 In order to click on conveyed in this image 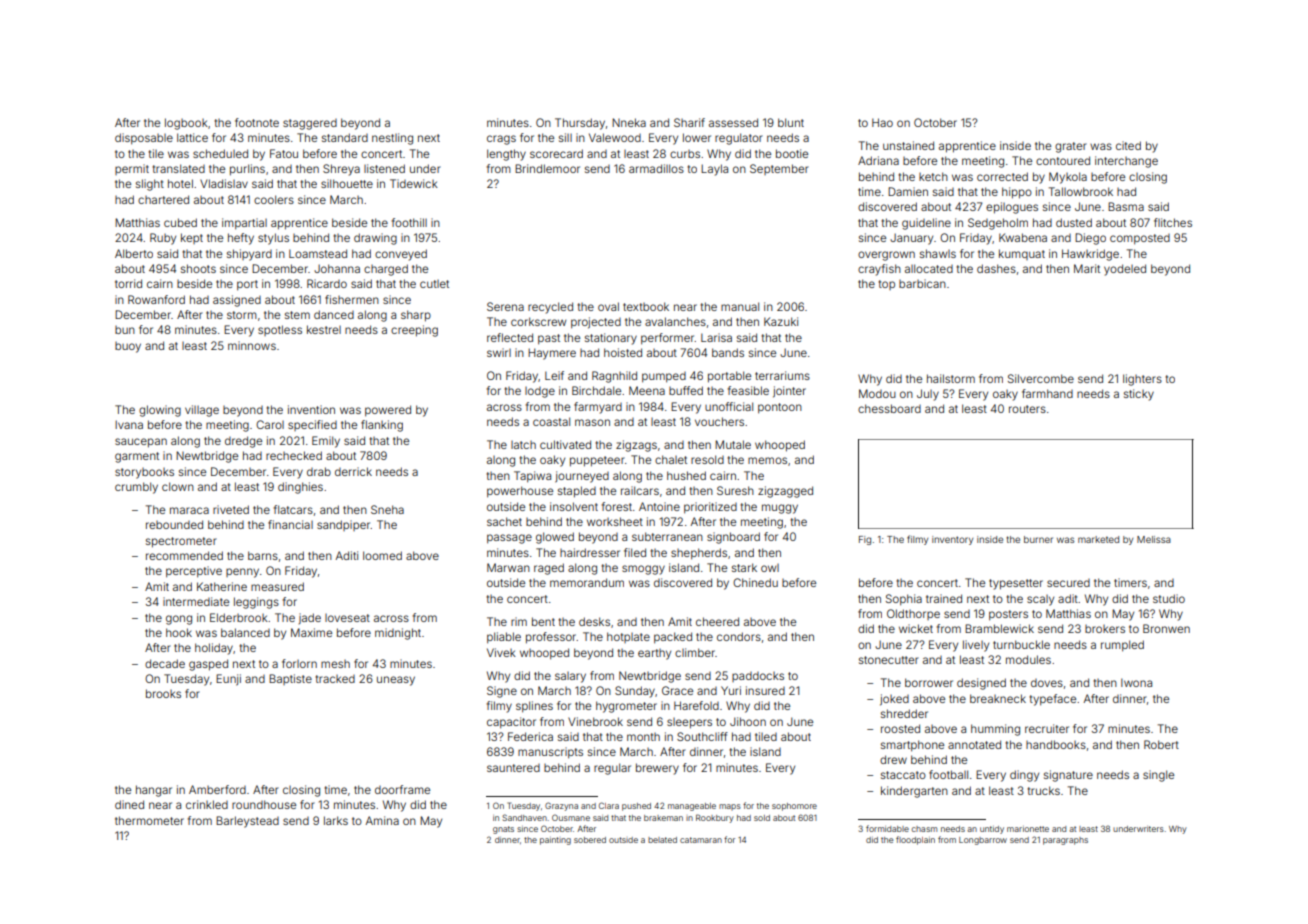, I will do `click(401, 255)`.
